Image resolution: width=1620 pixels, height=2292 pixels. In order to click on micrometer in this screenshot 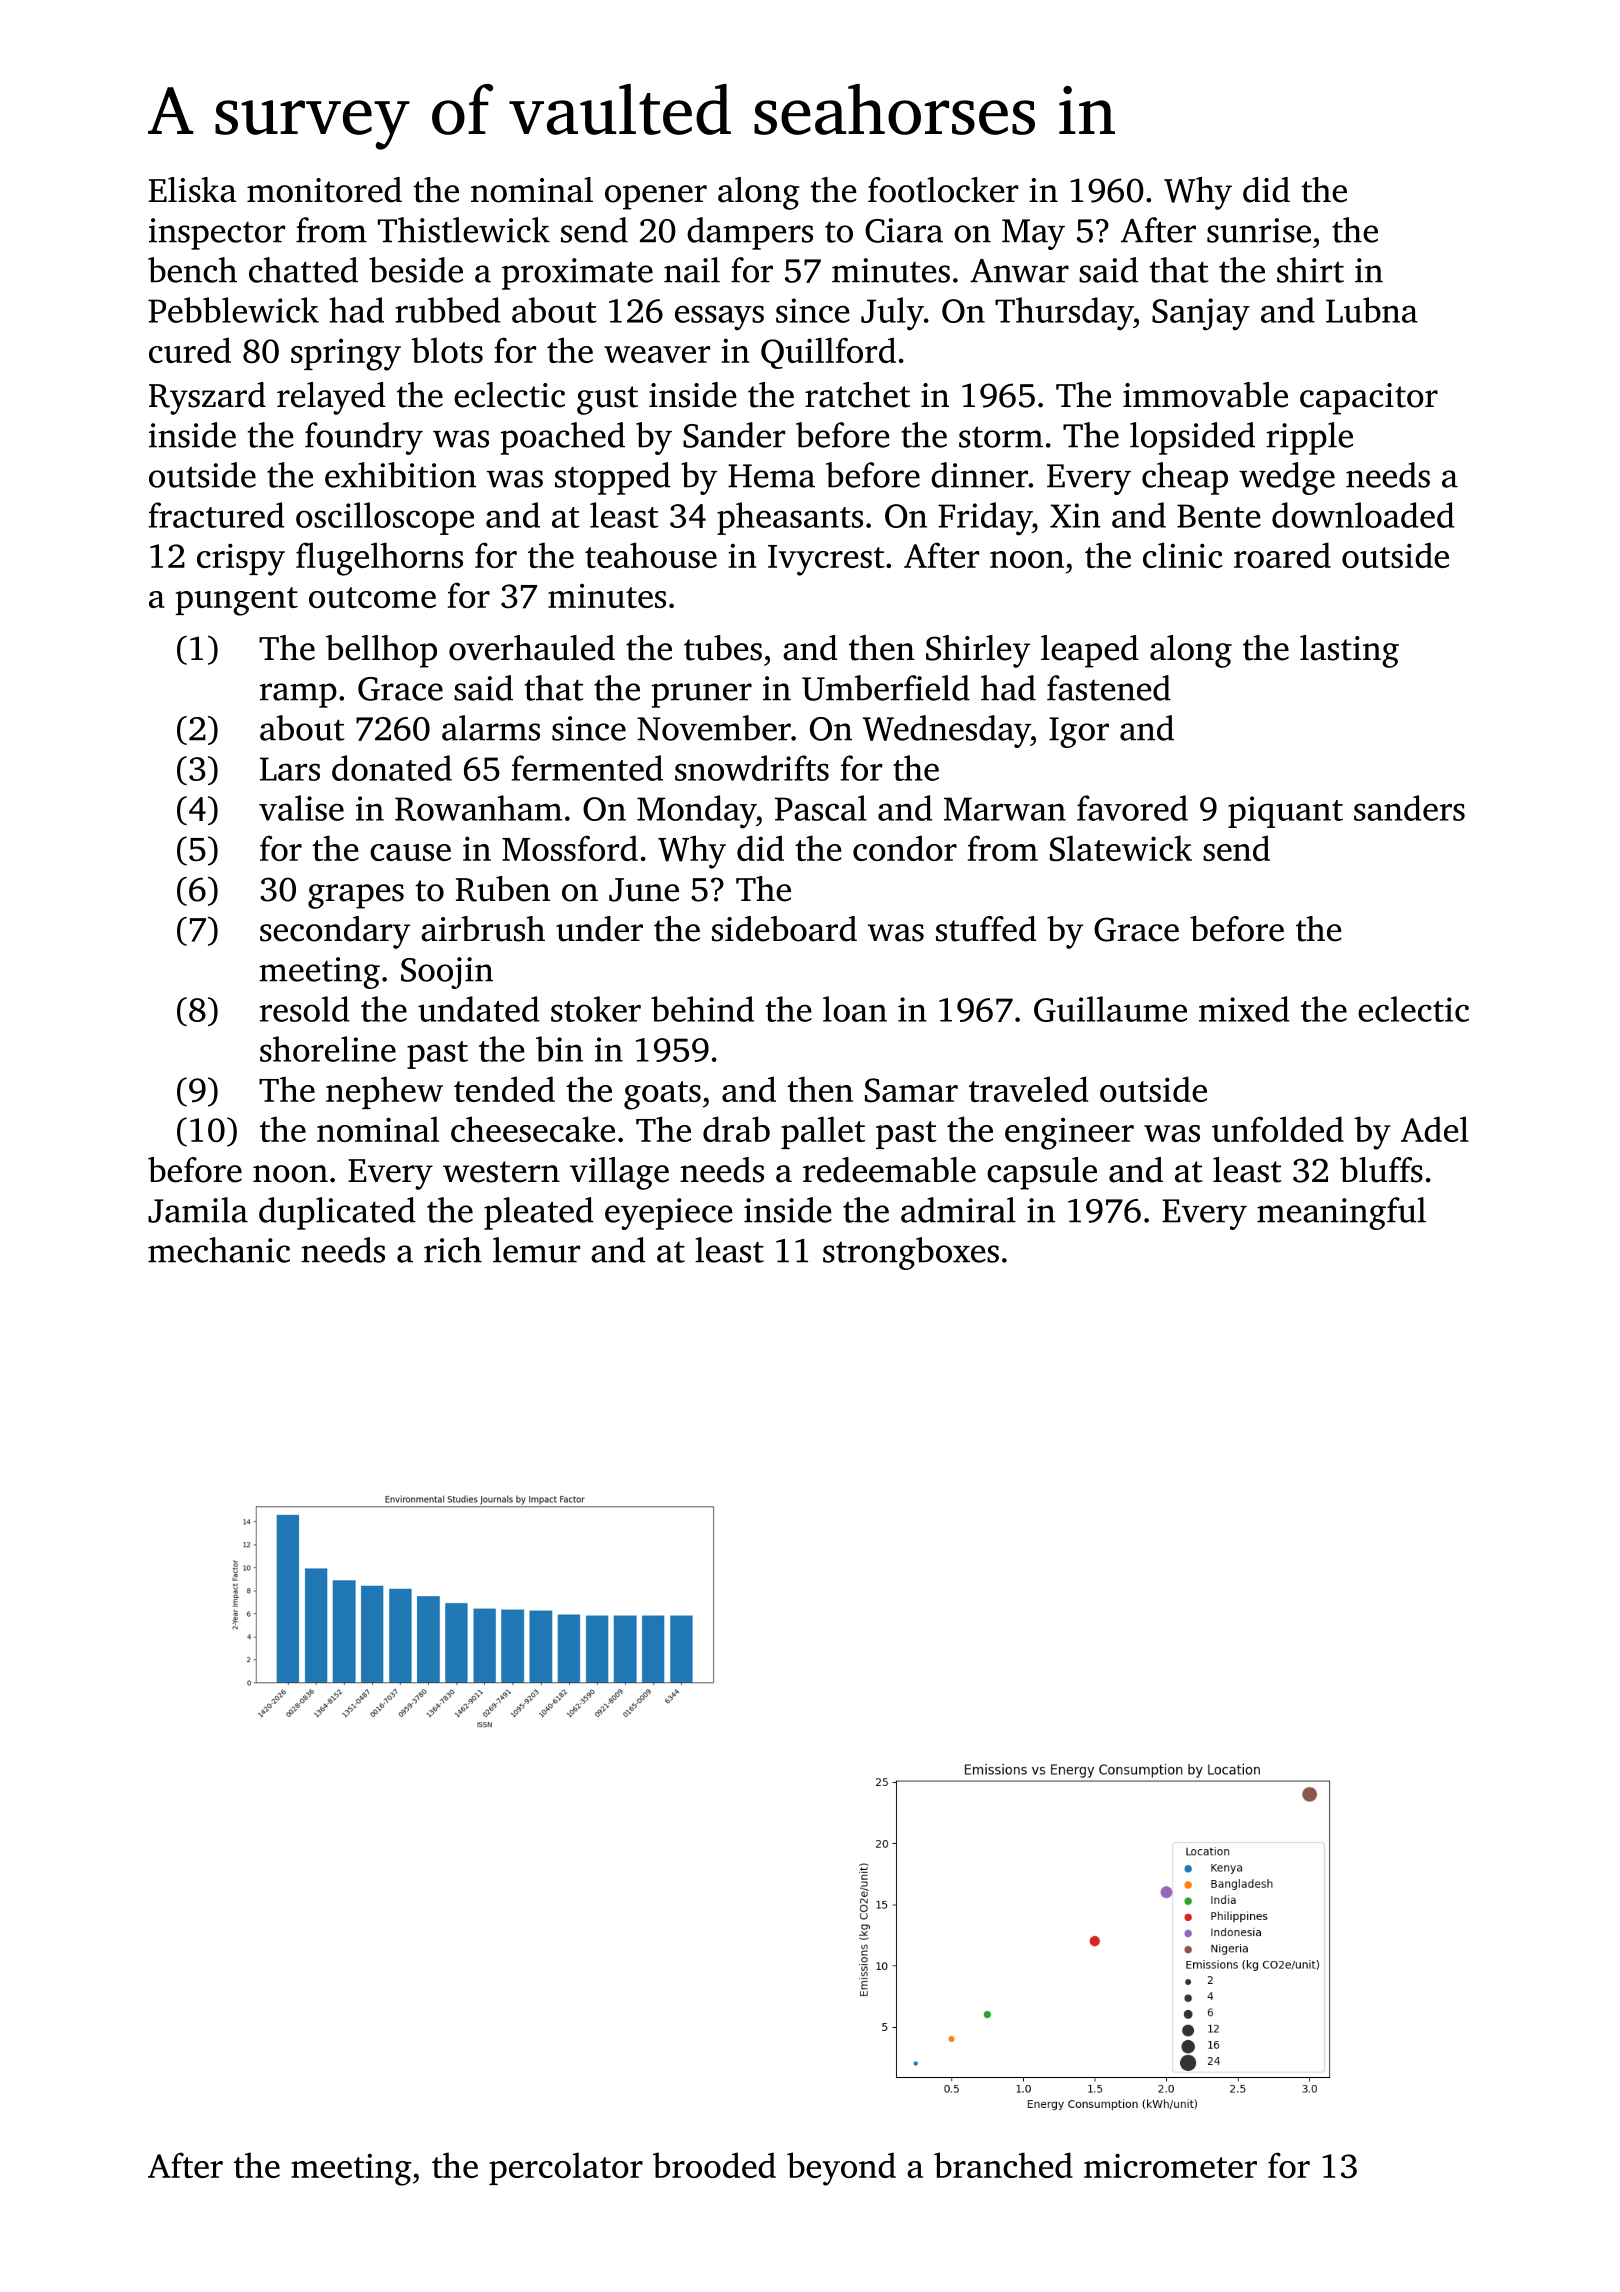, I will do `click(1170, 2165)`.
